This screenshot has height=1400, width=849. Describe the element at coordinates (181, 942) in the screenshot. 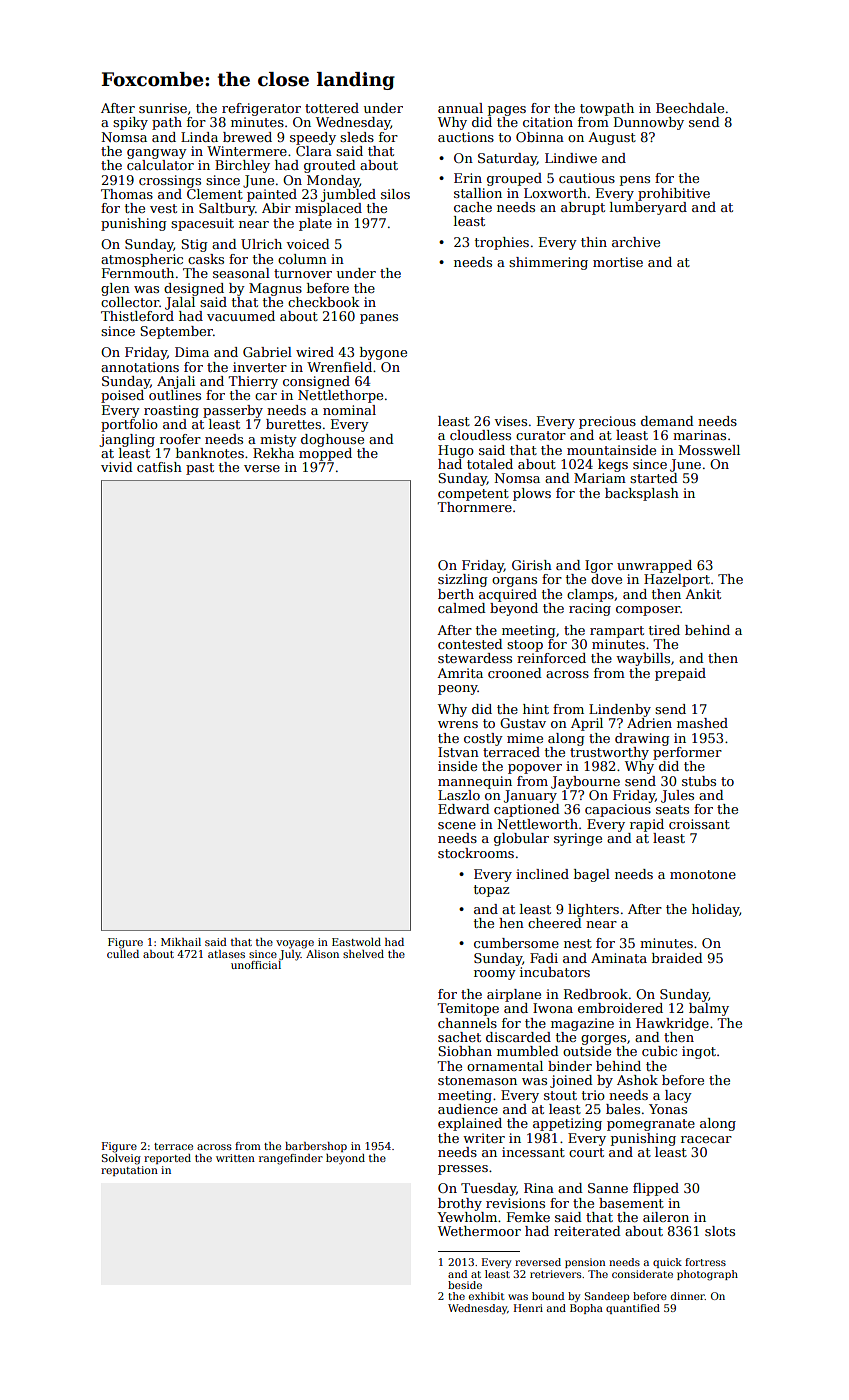

I see `Mikhail` at that location.
